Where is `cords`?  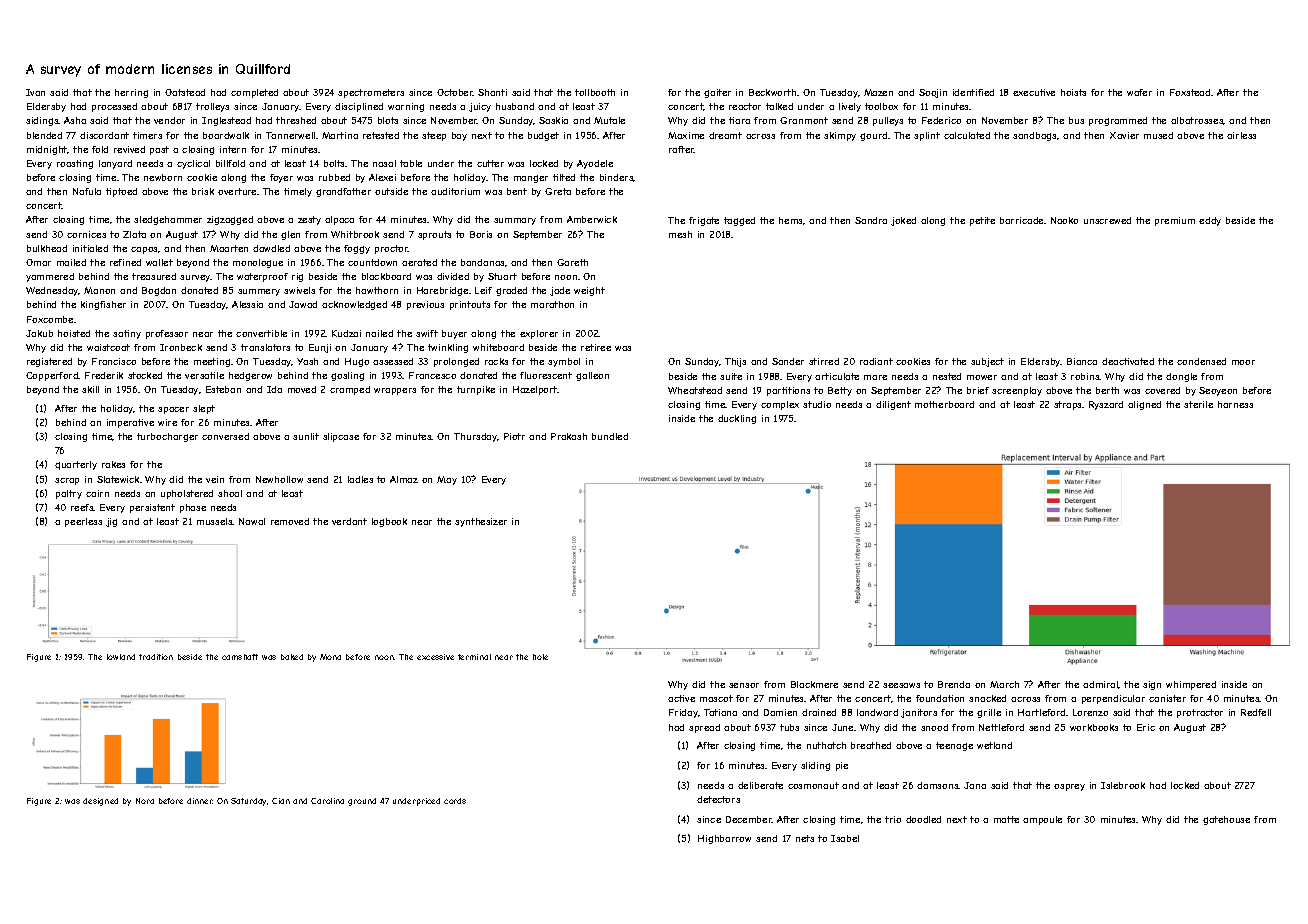
cords is located at coordinates (455, 801).
